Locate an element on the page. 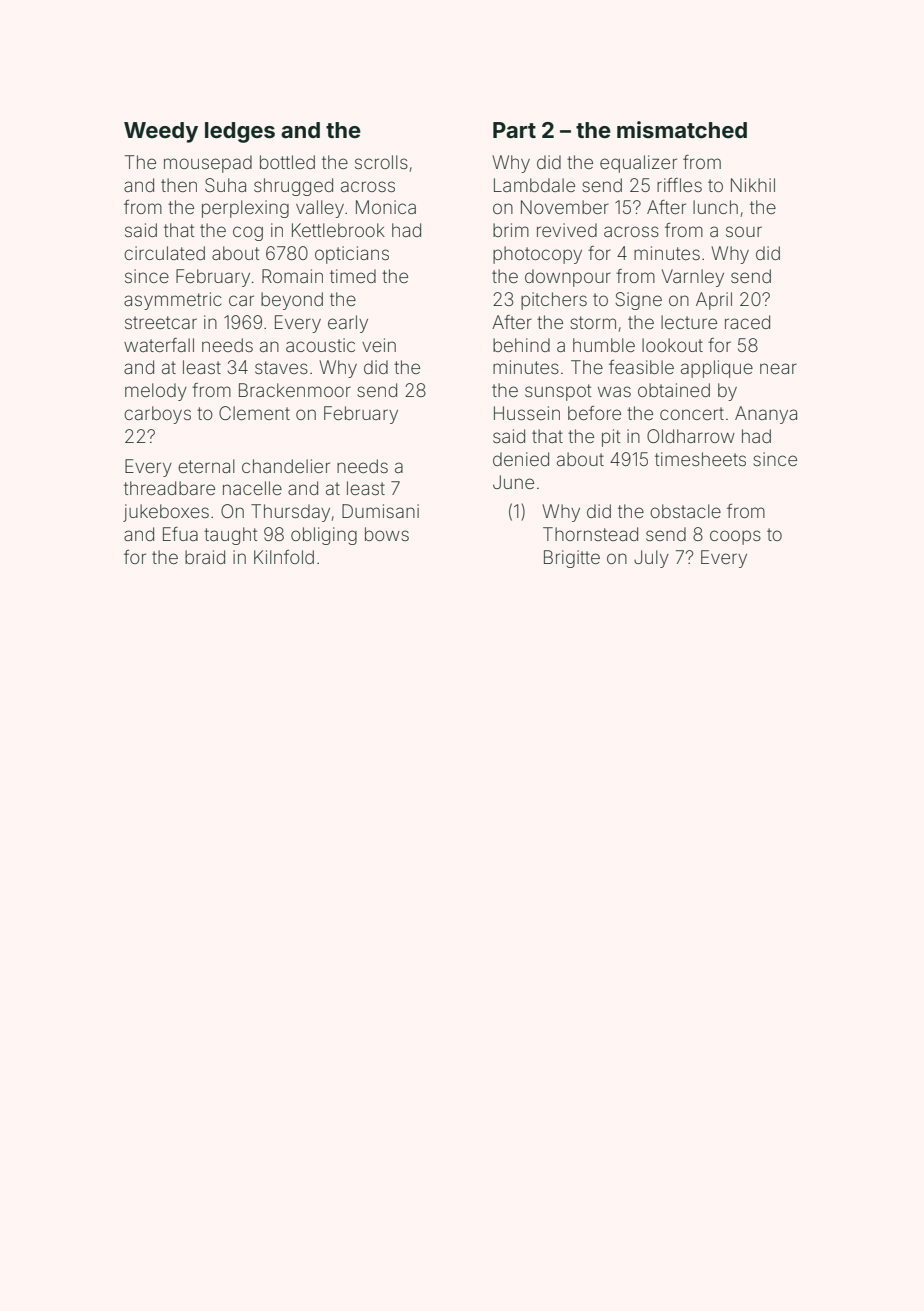  mismatched is located at coordinates (682, 129).
